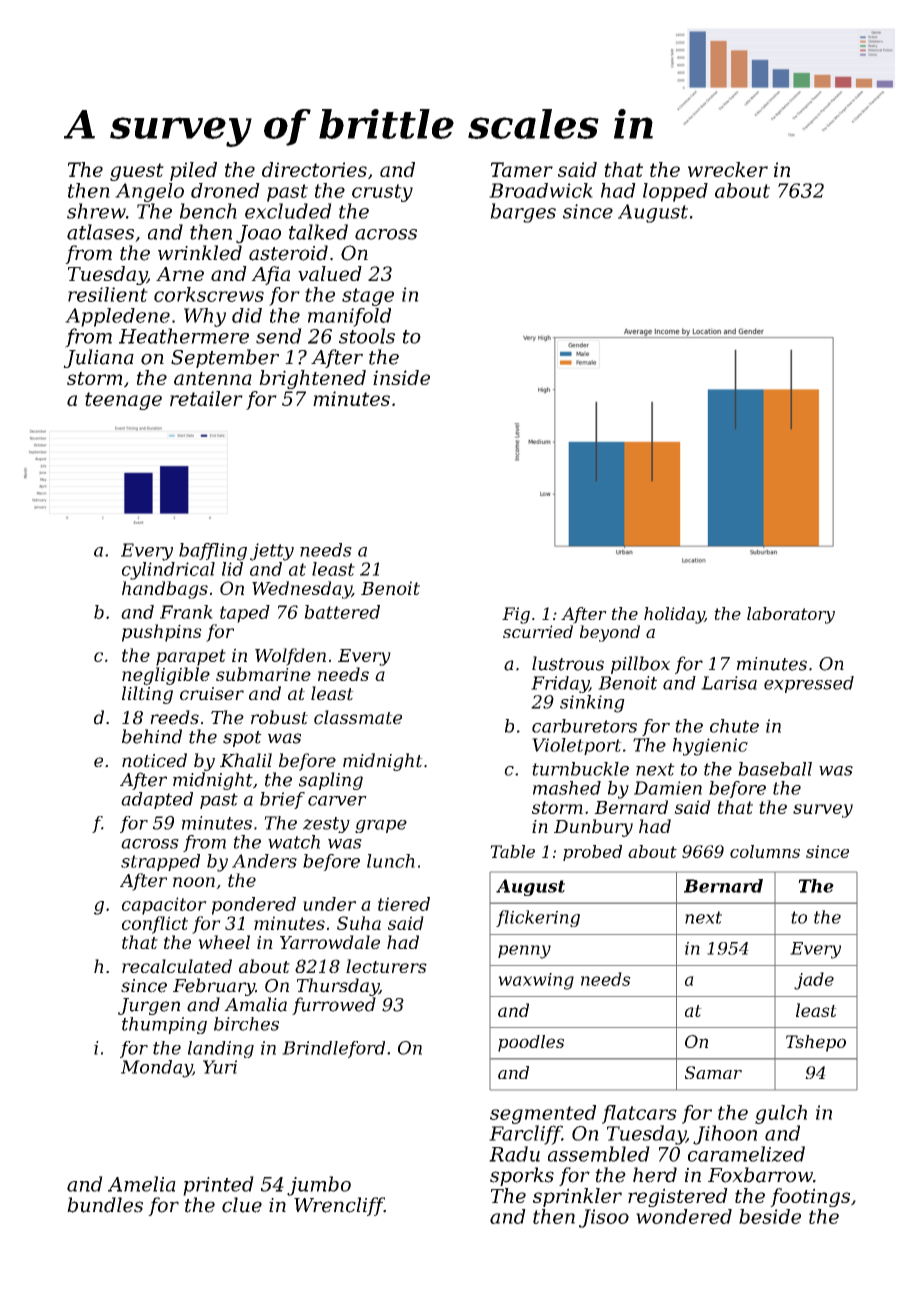 Image resolution: width=924 pixels, height=1311 pixels. I want to click on scurried, so click(538, 631).
